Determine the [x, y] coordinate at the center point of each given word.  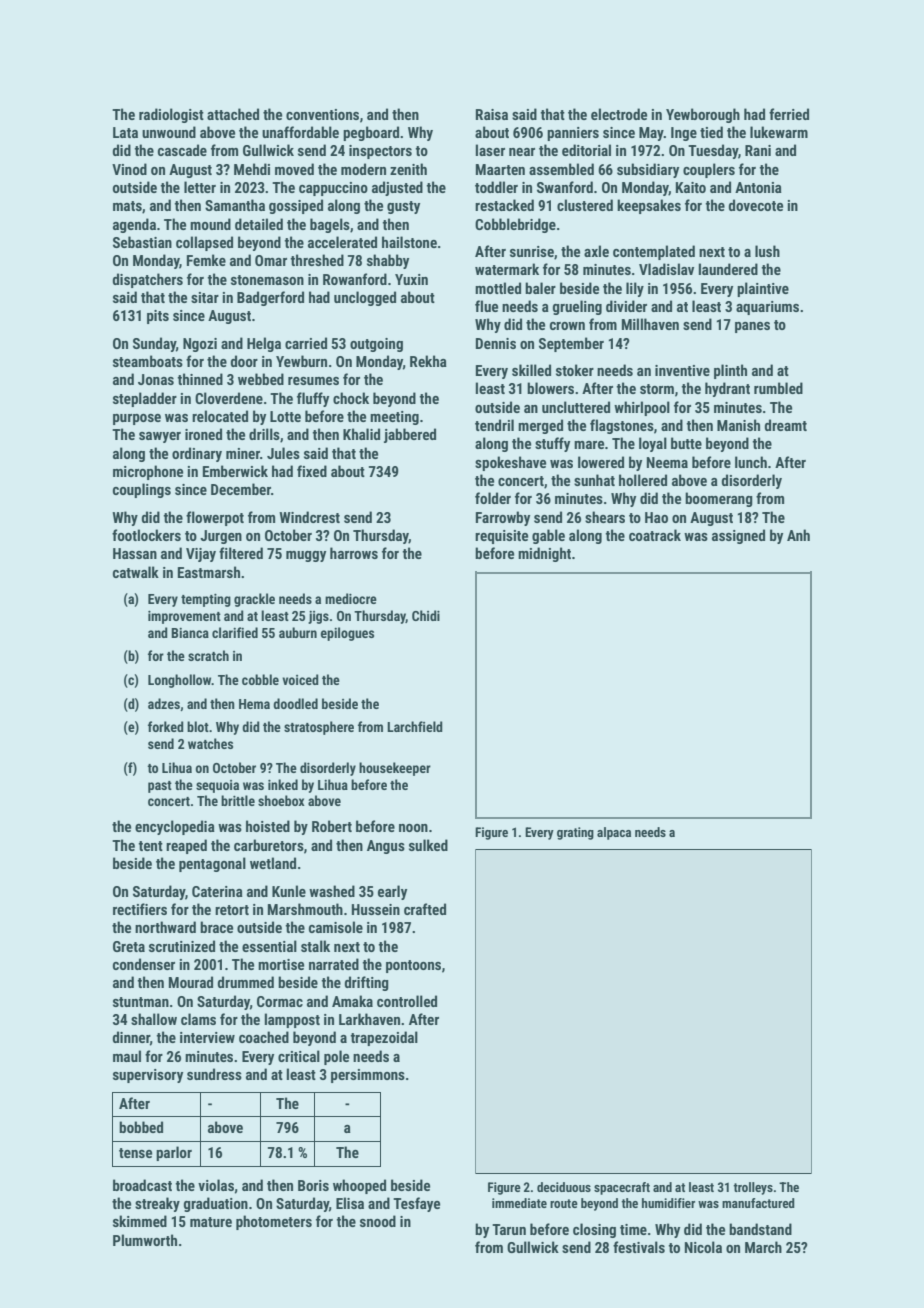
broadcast [142, 1185]
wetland [273, 863]
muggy [306, 556]
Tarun [509, 1229]
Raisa [492, 114]
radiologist [171, 115]
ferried [789, 114]
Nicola [703, 1247]
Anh [798, 535]
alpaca [614, 833]
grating [575, 833]
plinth [730, 371]
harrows [354, 553]
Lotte [285, 416]
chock [351, 398]
